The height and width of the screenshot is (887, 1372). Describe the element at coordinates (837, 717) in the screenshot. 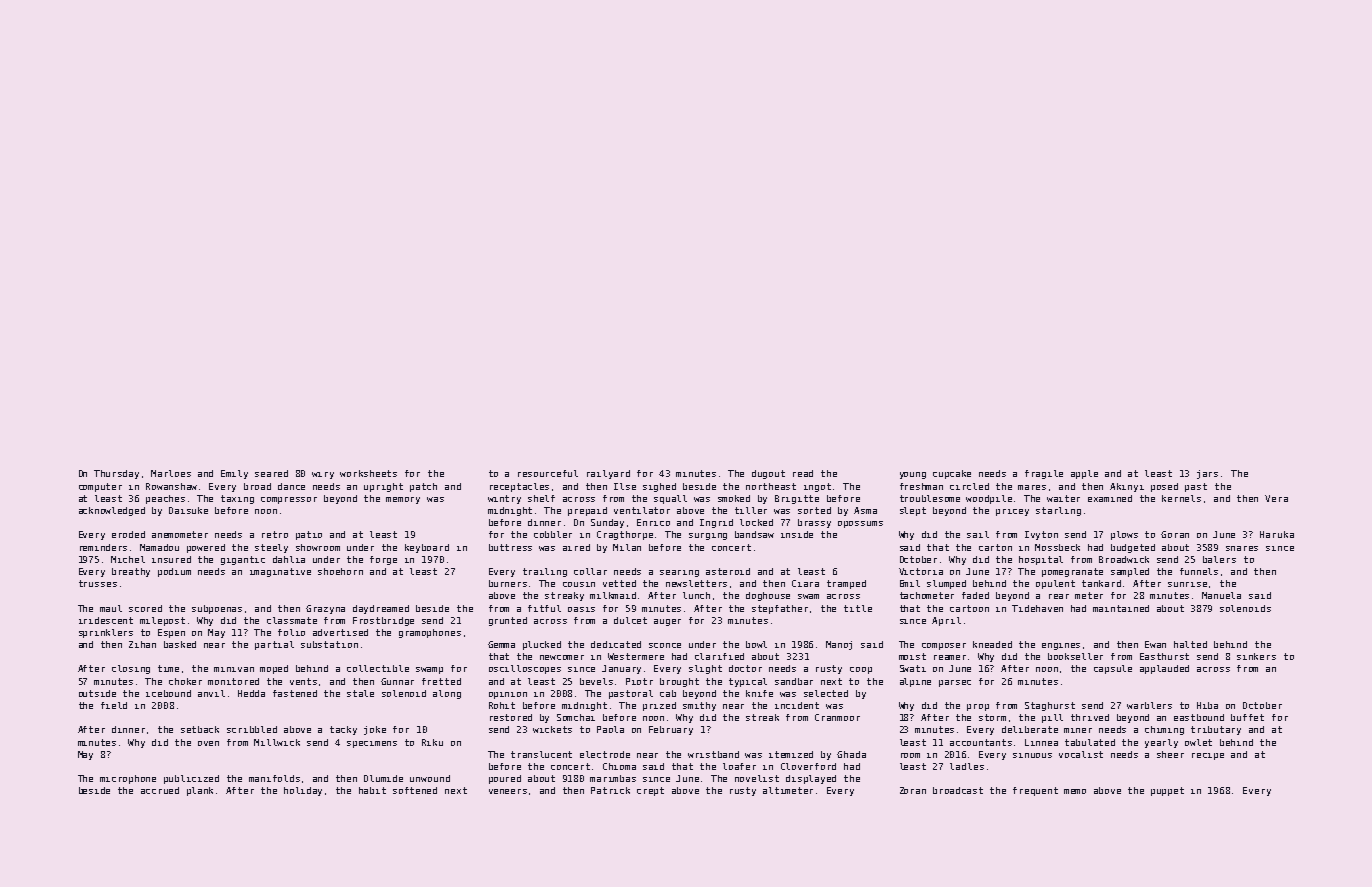

I see `Cranmoor` at that location.
